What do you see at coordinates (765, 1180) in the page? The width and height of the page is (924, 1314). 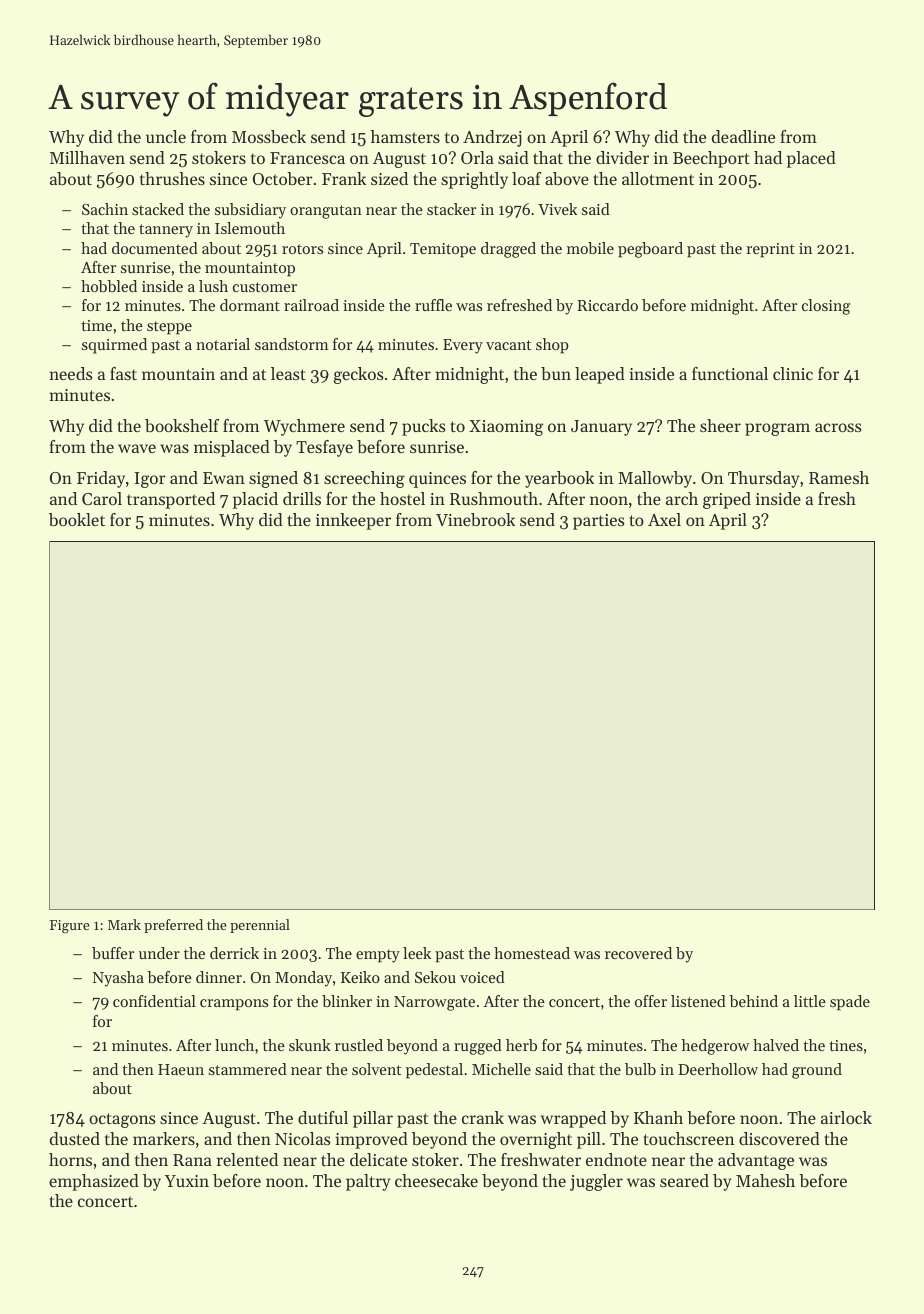 I see `Mahesh` at bounding box center [765, 1180].
